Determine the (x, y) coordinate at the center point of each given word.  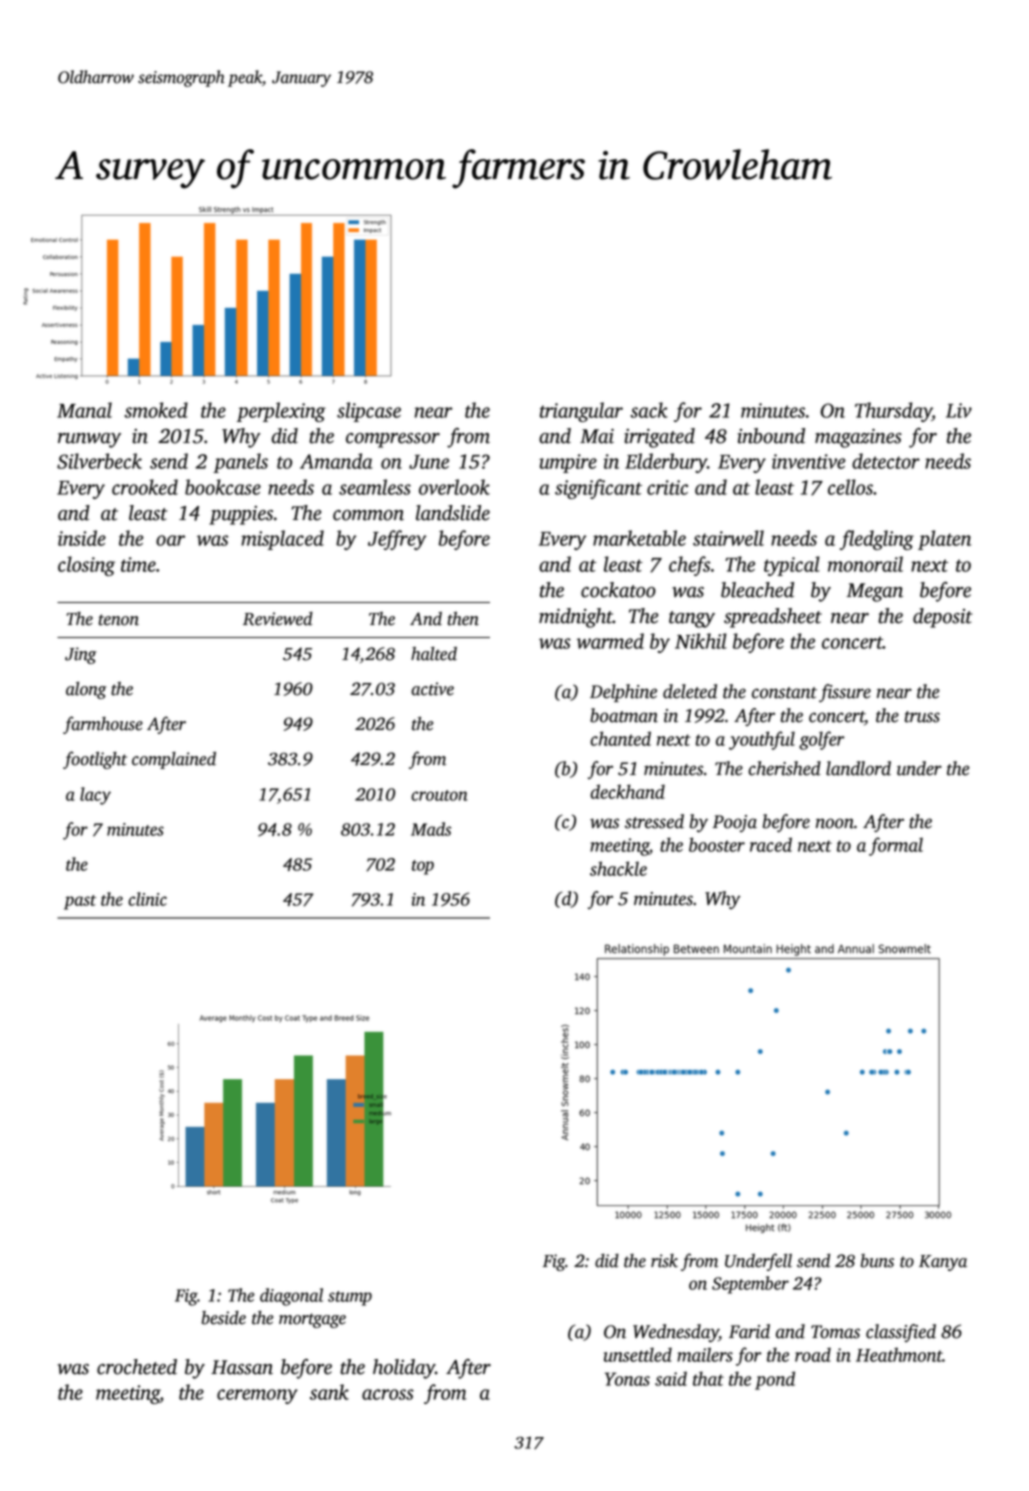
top (423, 867)
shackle (618, 868)
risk (664, 1261)
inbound (771, 436)
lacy (95, 796)
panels (240, 463)
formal (896, 846)
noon (835, 823)
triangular (581, 412)
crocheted (137, 1367)
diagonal (291, 1297)
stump (350, 1298)
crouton (439, 795)
